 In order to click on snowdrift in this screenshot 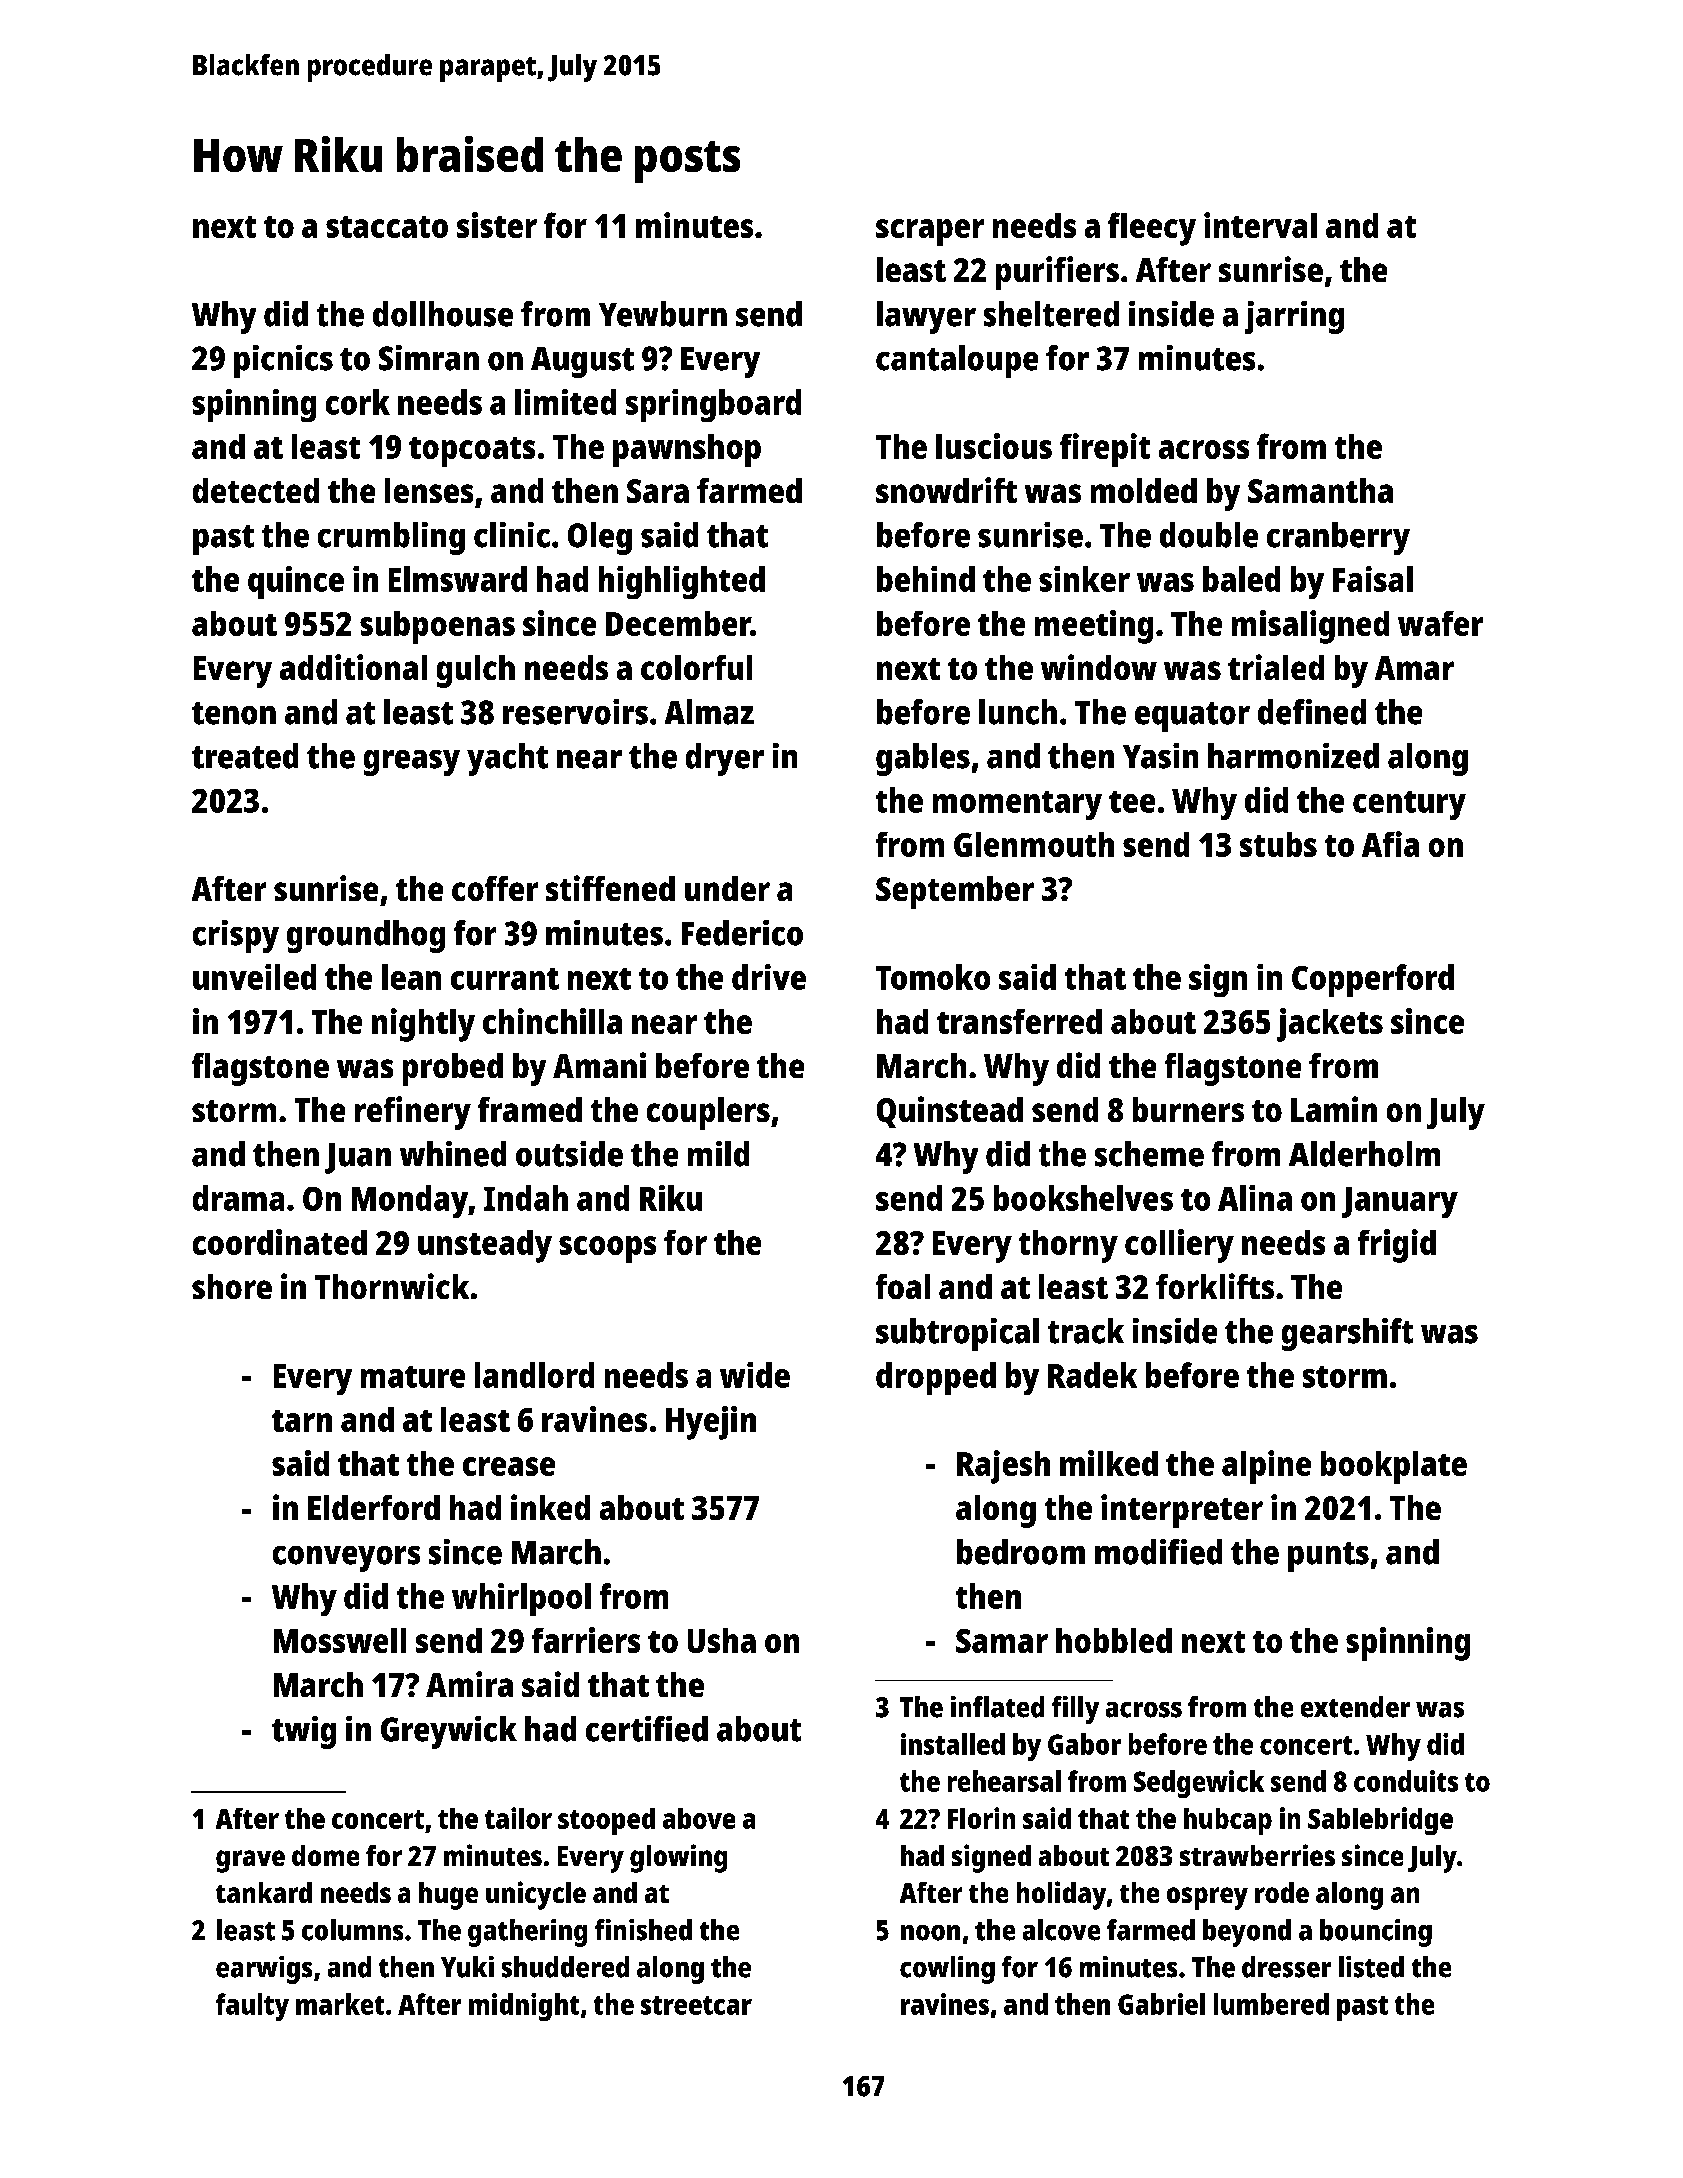, I will do `click(946, 490)`.
